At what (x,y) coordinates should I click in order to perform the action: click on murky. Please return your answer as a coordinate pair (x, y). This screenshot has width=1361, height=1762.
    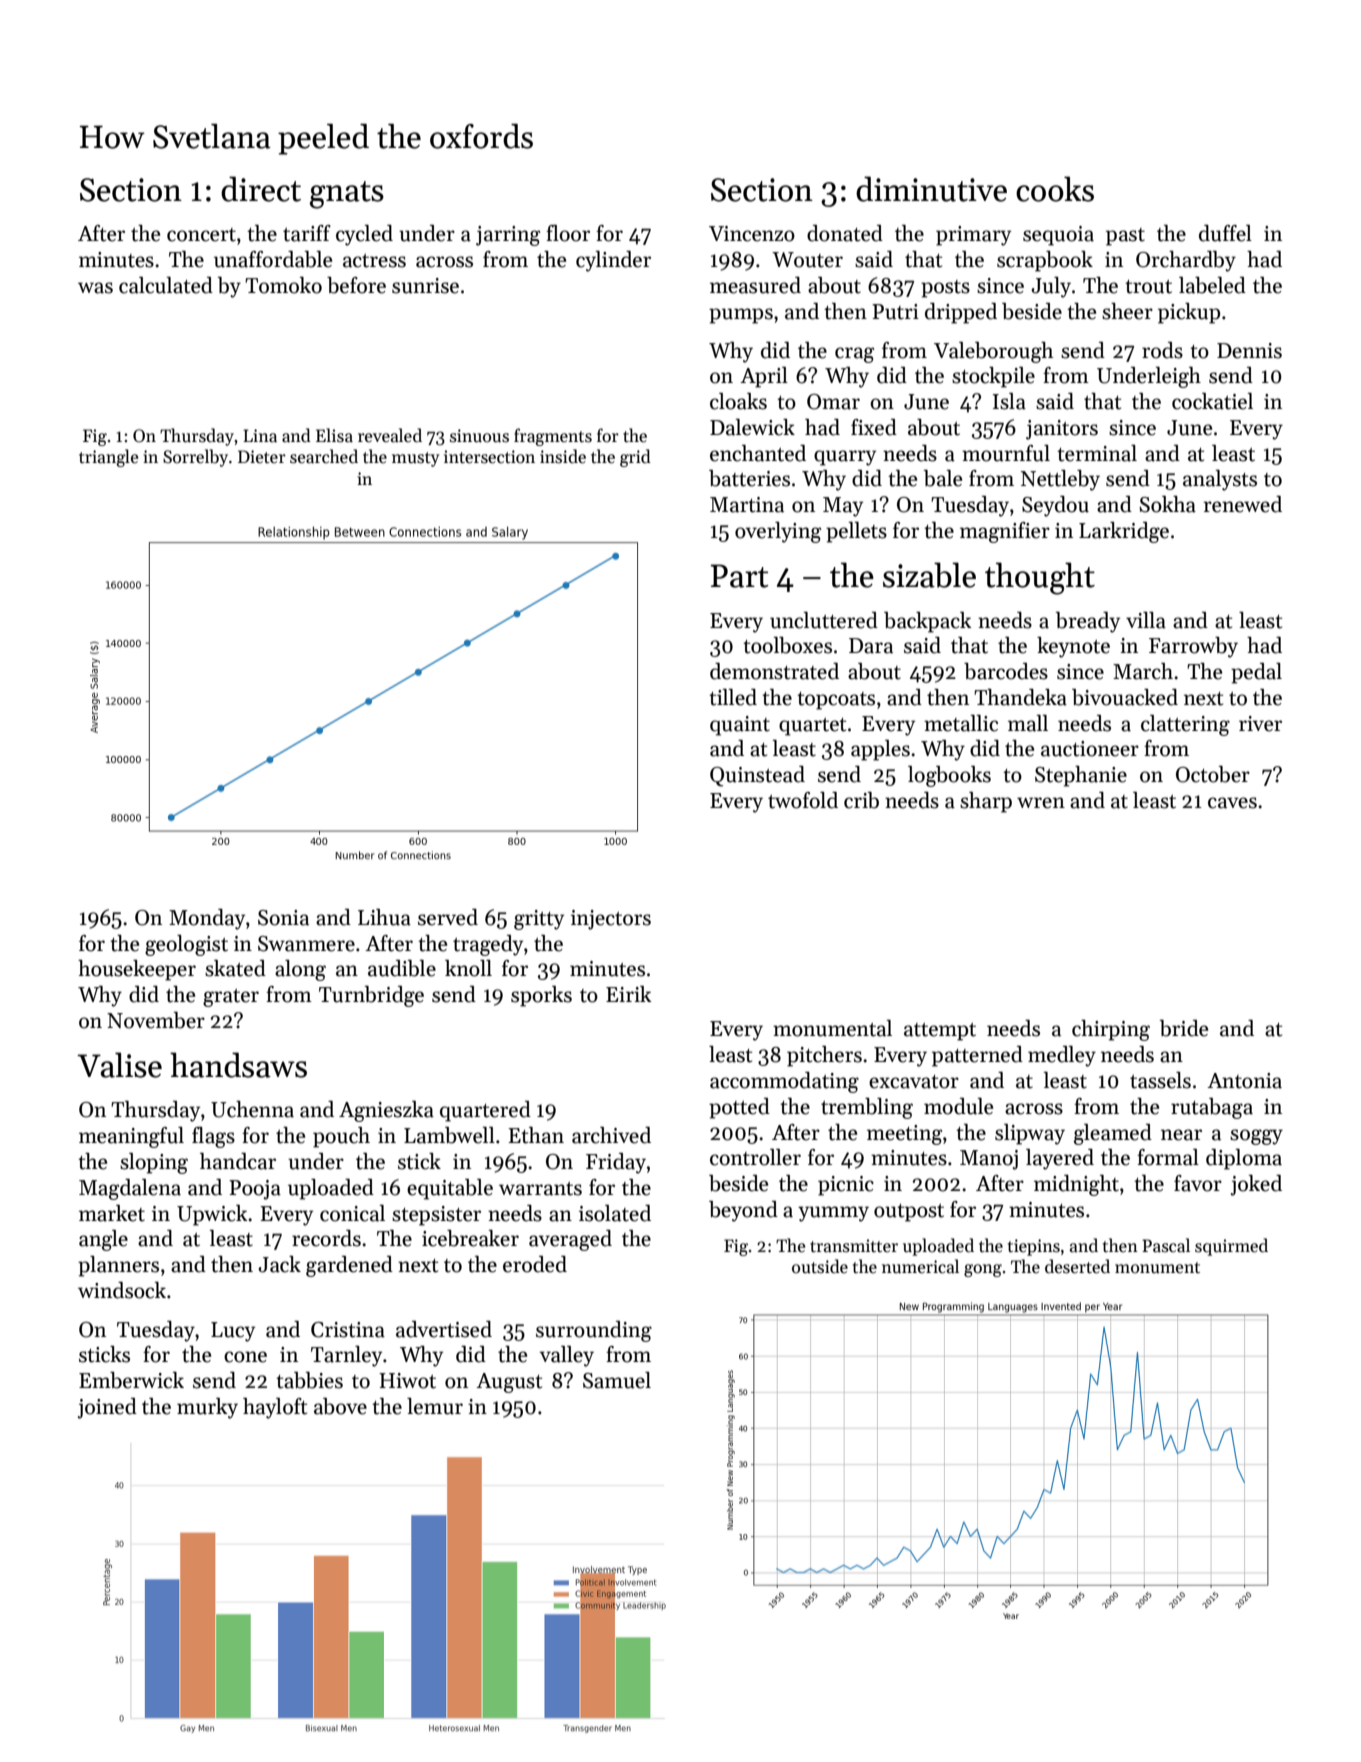
    Looking at the image, I should click on (207, 1408).
